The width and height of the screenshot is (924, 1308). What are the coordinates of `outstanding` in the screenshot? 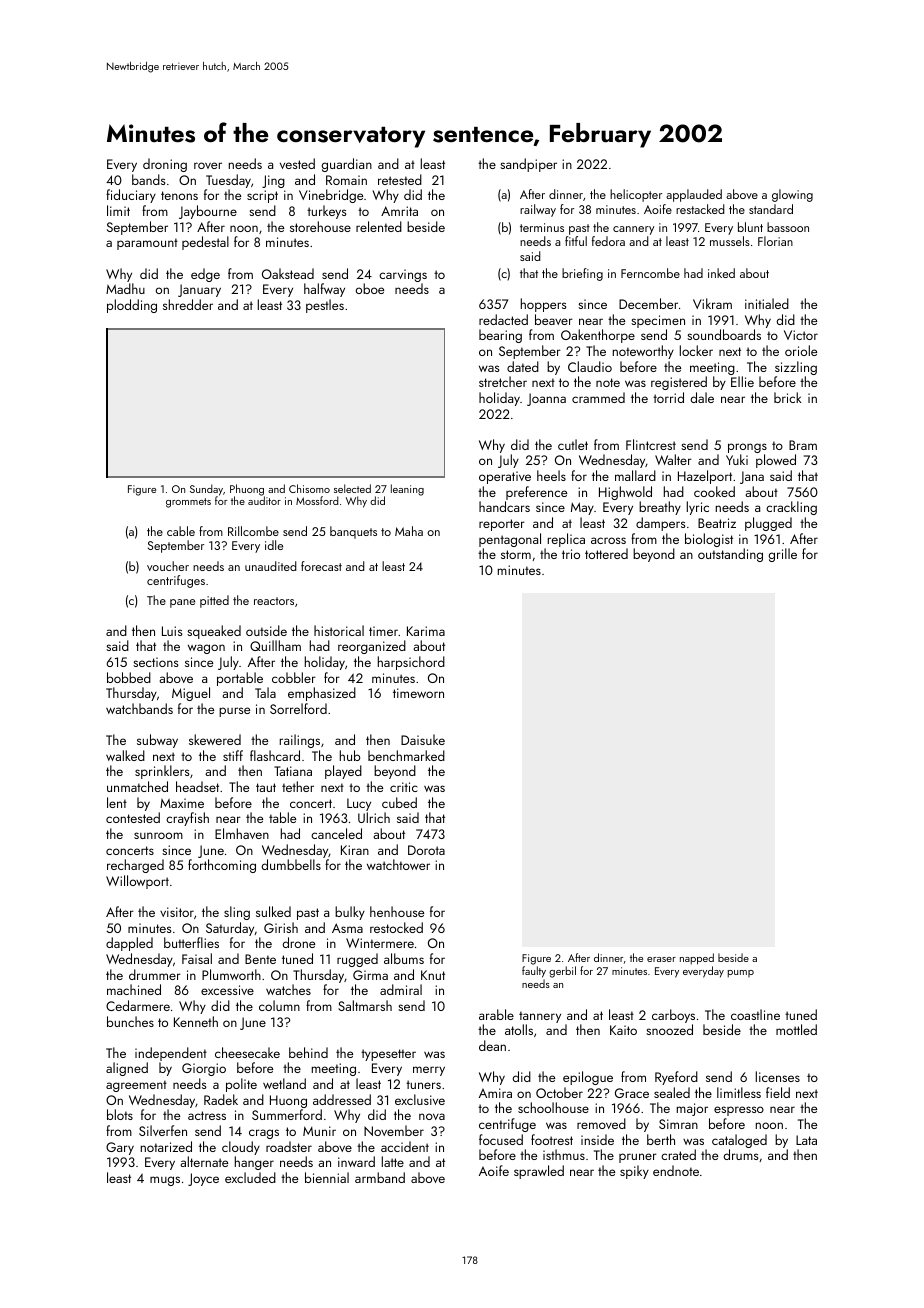 It's located at (730, 555).
